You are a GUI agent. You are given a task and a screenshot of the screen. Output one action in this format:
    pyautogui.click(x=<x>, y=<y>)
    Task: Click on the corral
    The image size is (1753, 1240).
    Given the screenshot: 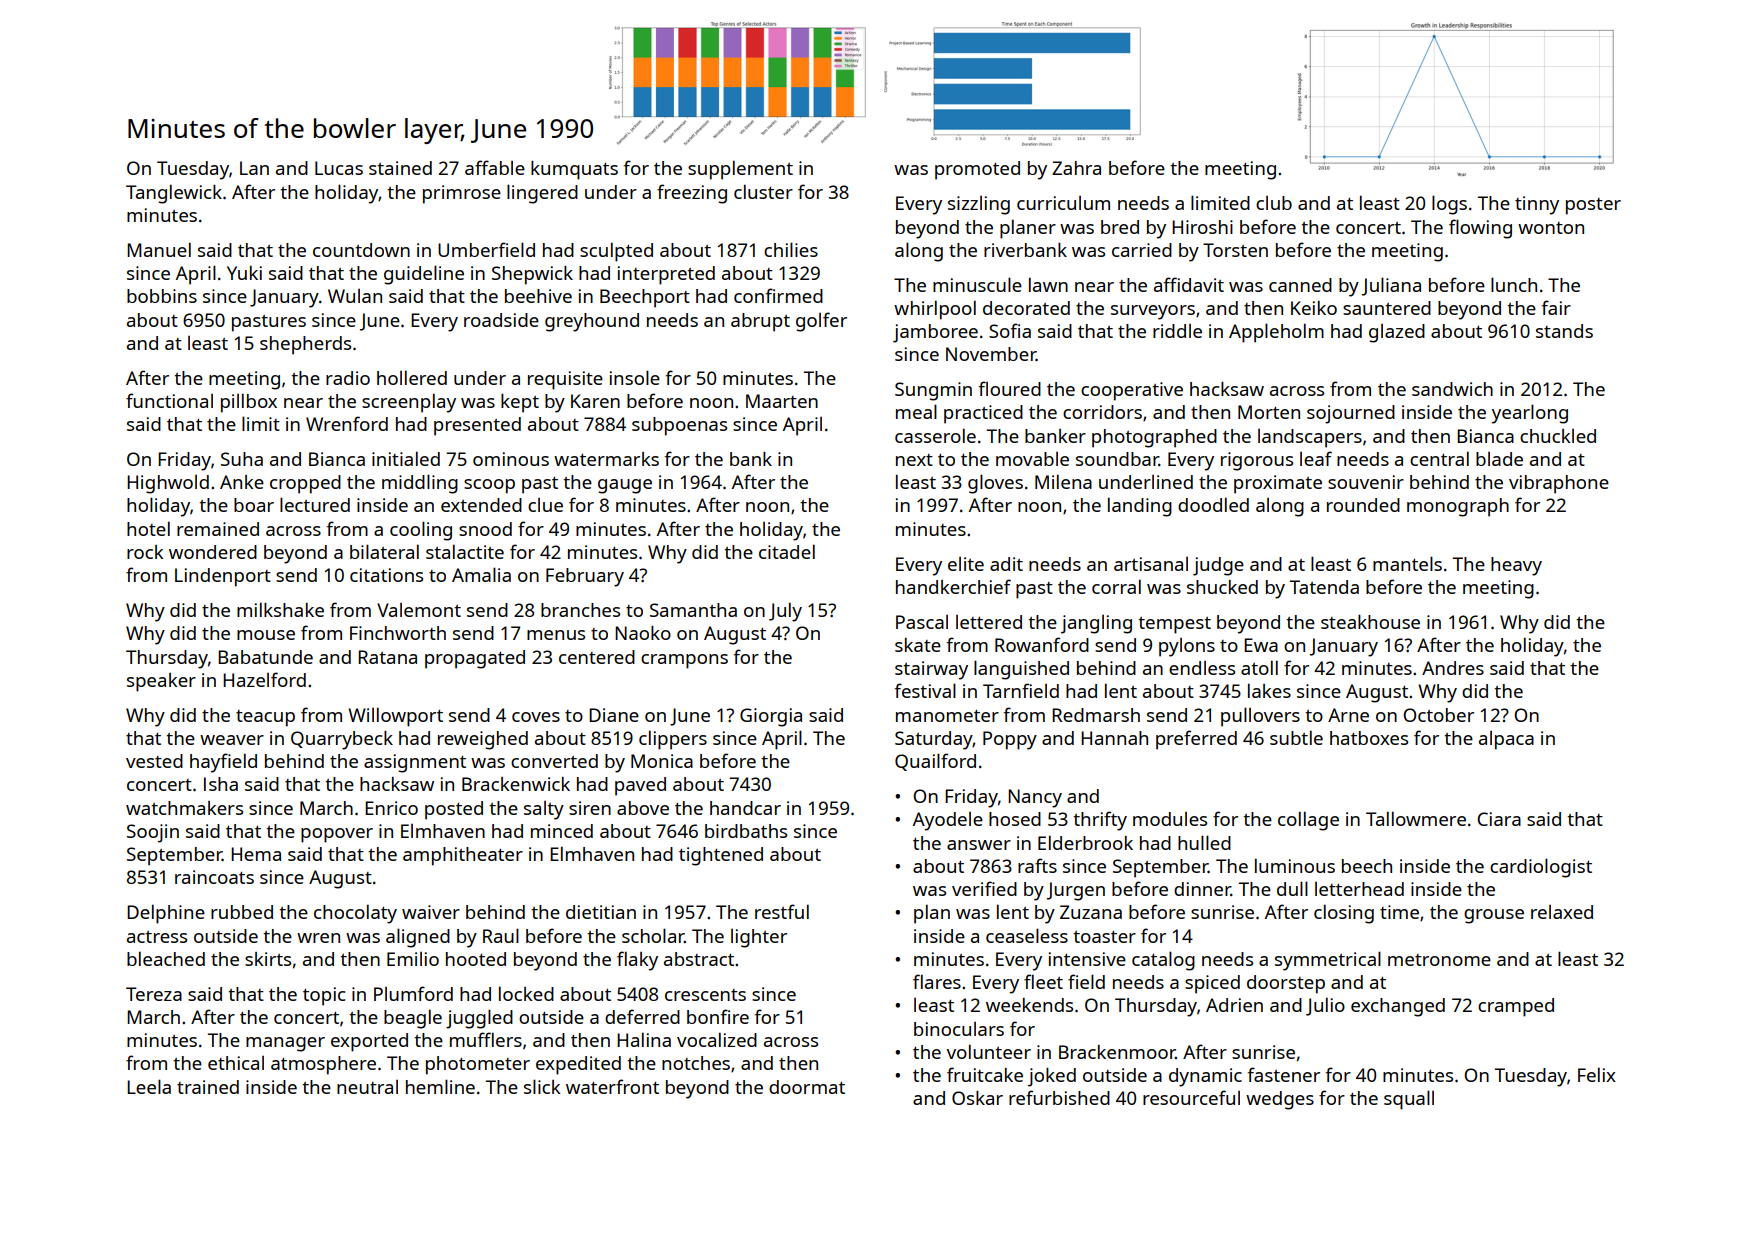 What is the action you would take?
    pyautogui.click(x=1116, y=586)
